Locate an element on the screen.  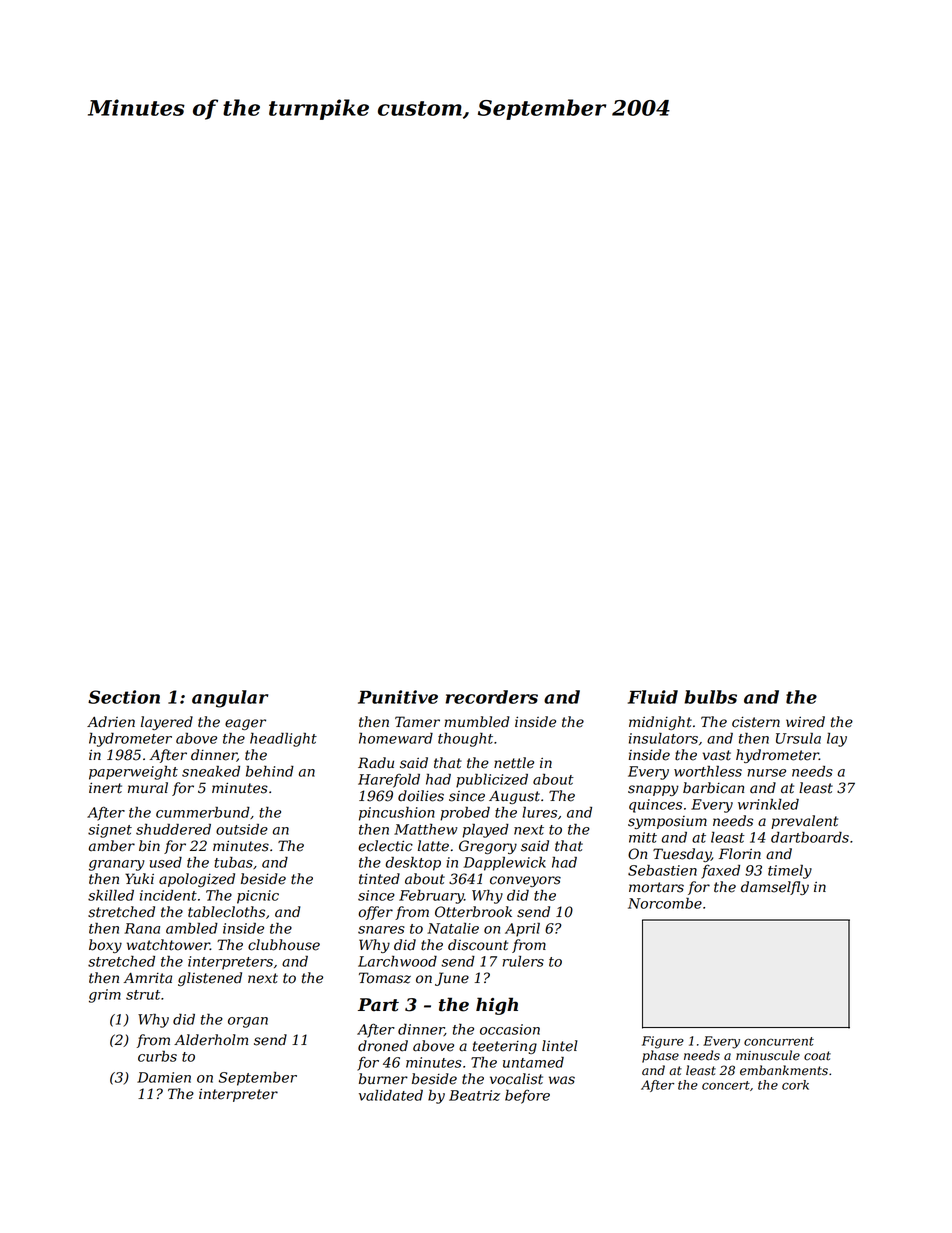
Section is located at coordinates (124, 697).
